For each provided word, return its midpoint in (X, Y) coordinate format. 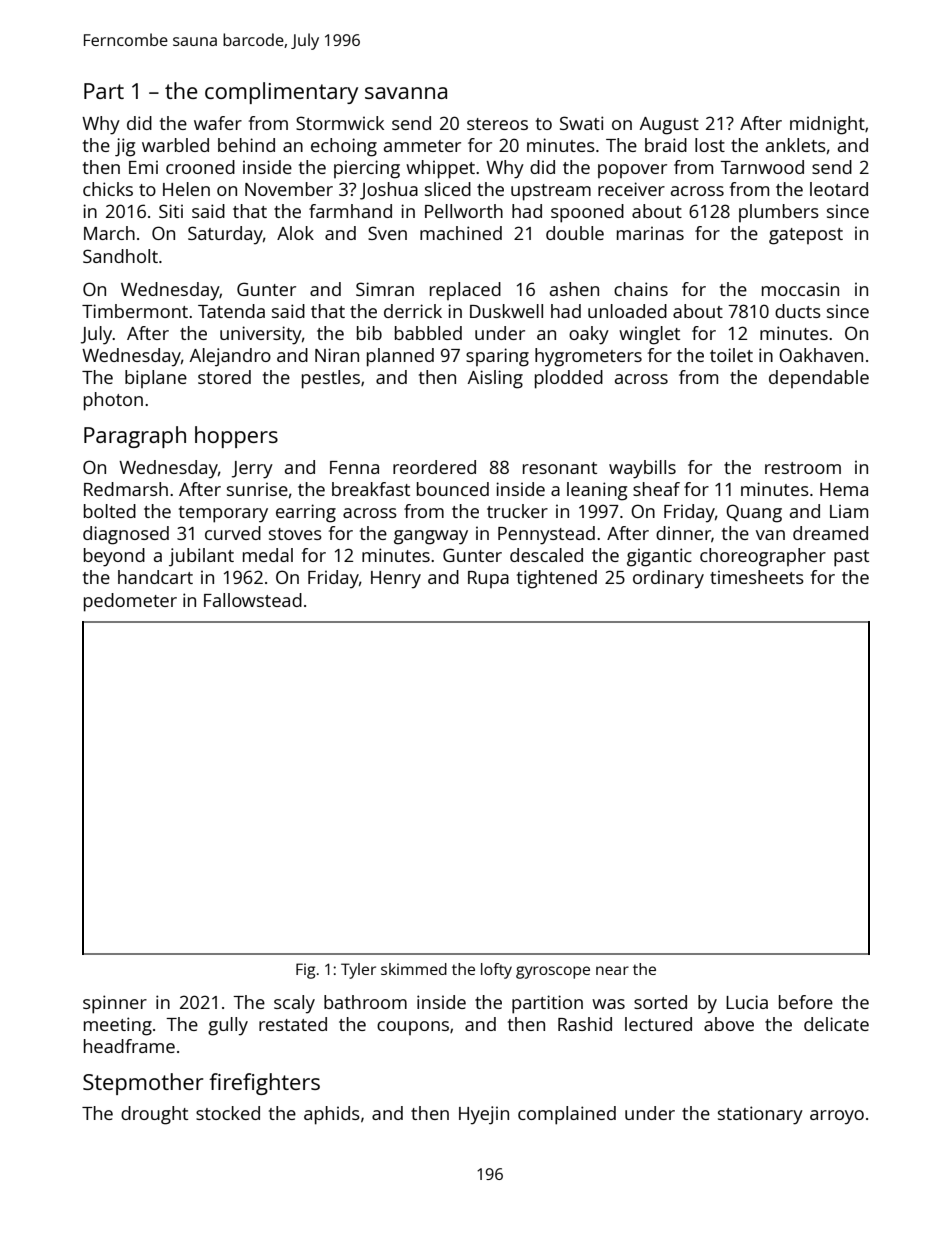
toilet (731, 355)
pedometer (130, 602)
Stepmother (143, 1084)
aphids (332, 1115)
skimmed (414, 969)
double (575, 233)
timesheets (757, 577)
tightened (557, 579)
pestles (331, 379)
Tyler (358, 971)
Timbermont (135, 311)
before (806, 1002)
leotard (839, 189)
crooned (200, 167)
